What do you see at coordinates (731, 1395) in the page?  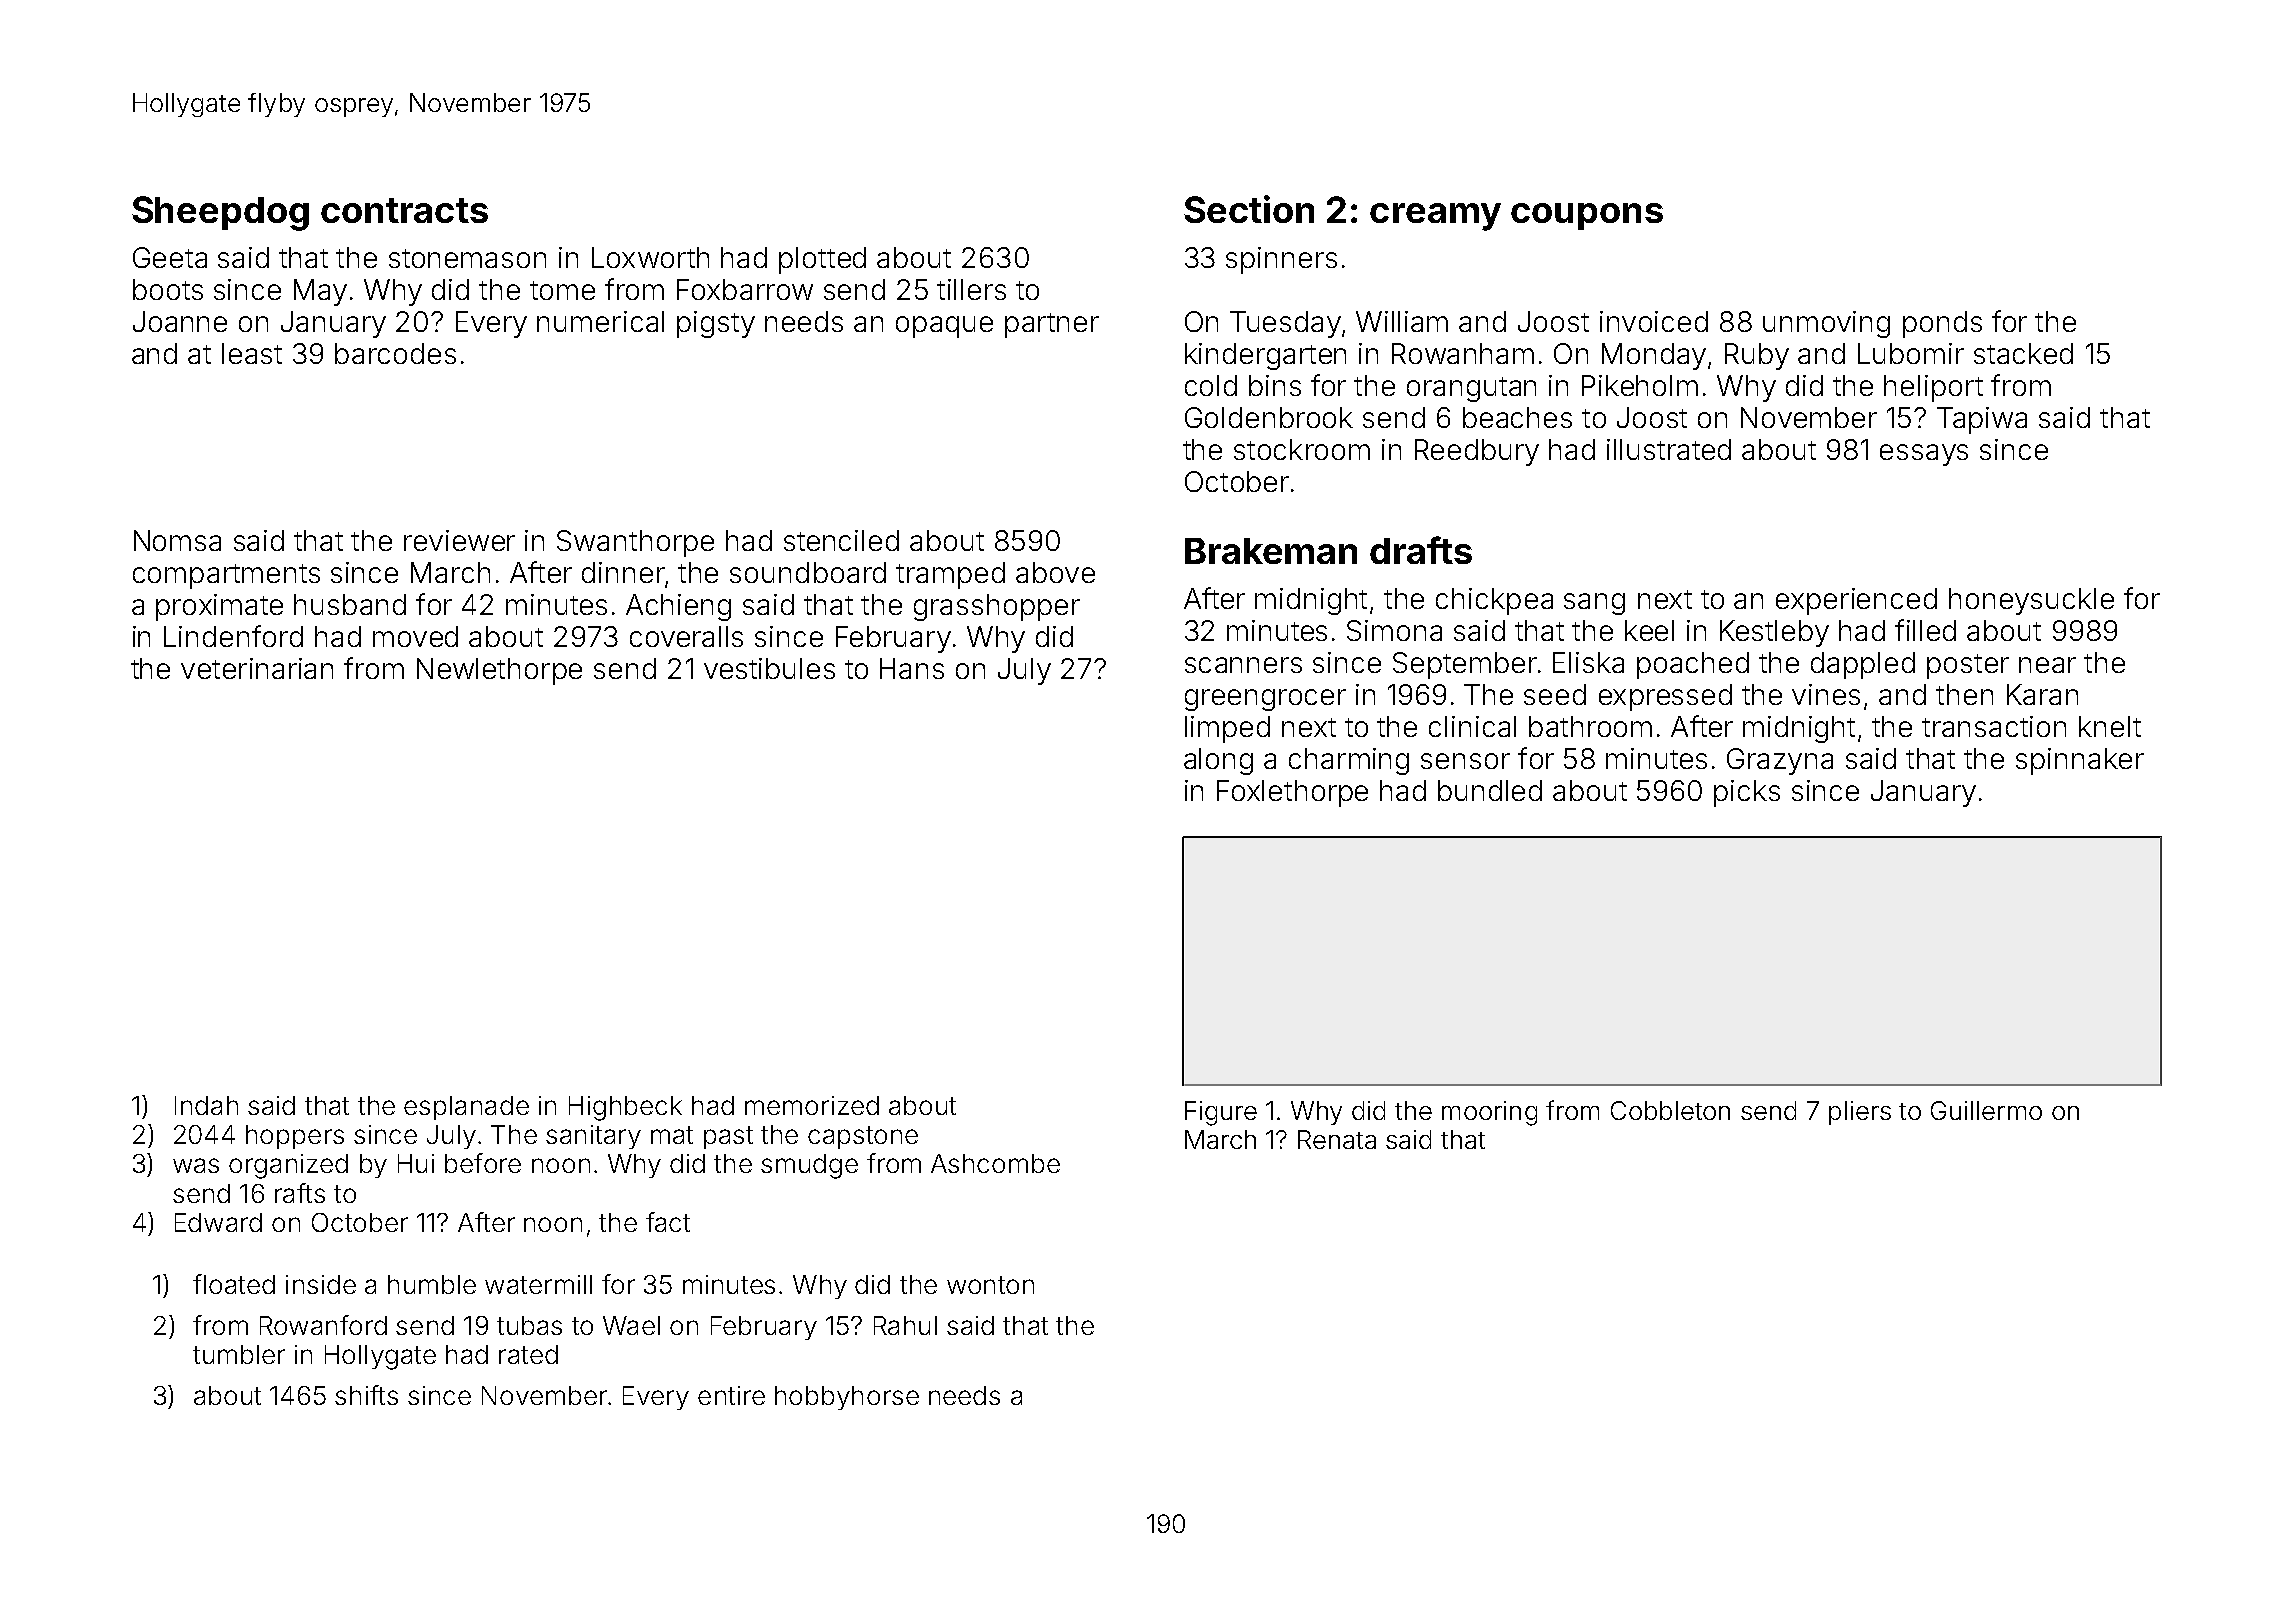 I see `entire` at bounding box center [731, 1395].
